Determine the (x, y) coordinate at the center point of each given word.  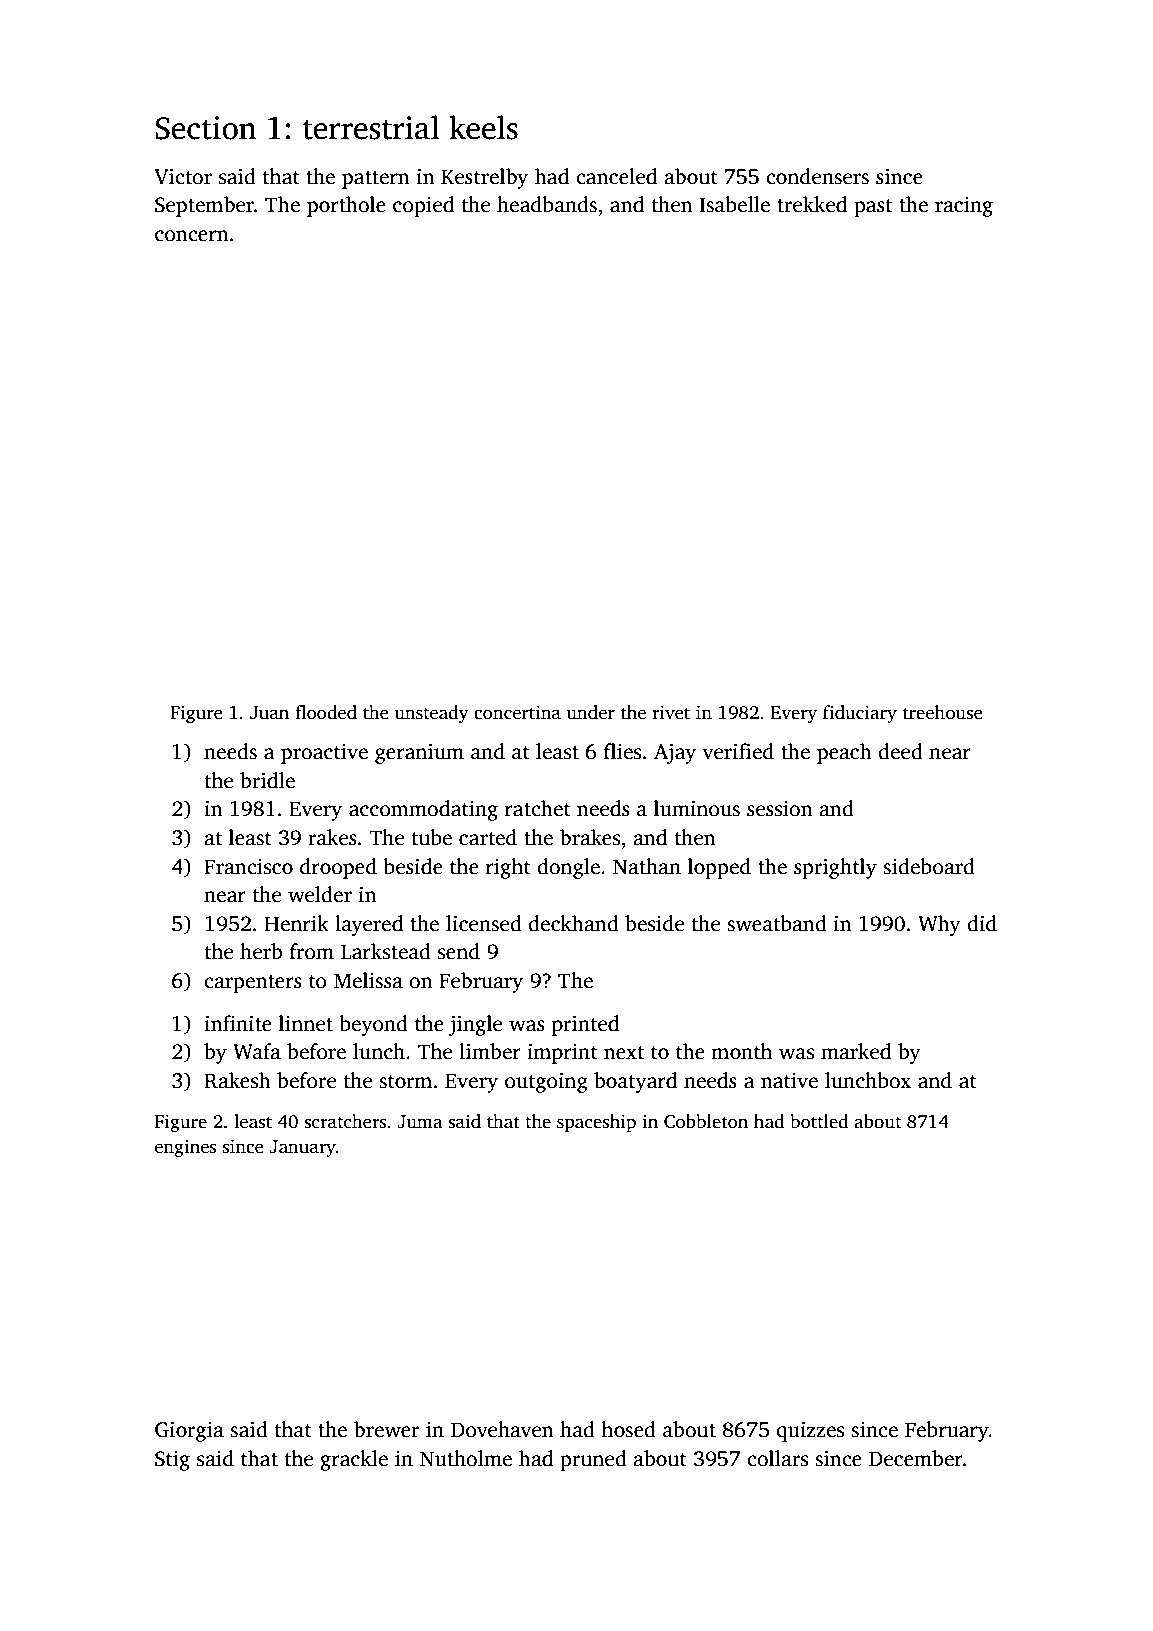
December (916, 1458)
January (302, 1148)
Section (205, 128)
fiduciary (860, 714)
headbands (547, 204)
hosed (628, 1429)
